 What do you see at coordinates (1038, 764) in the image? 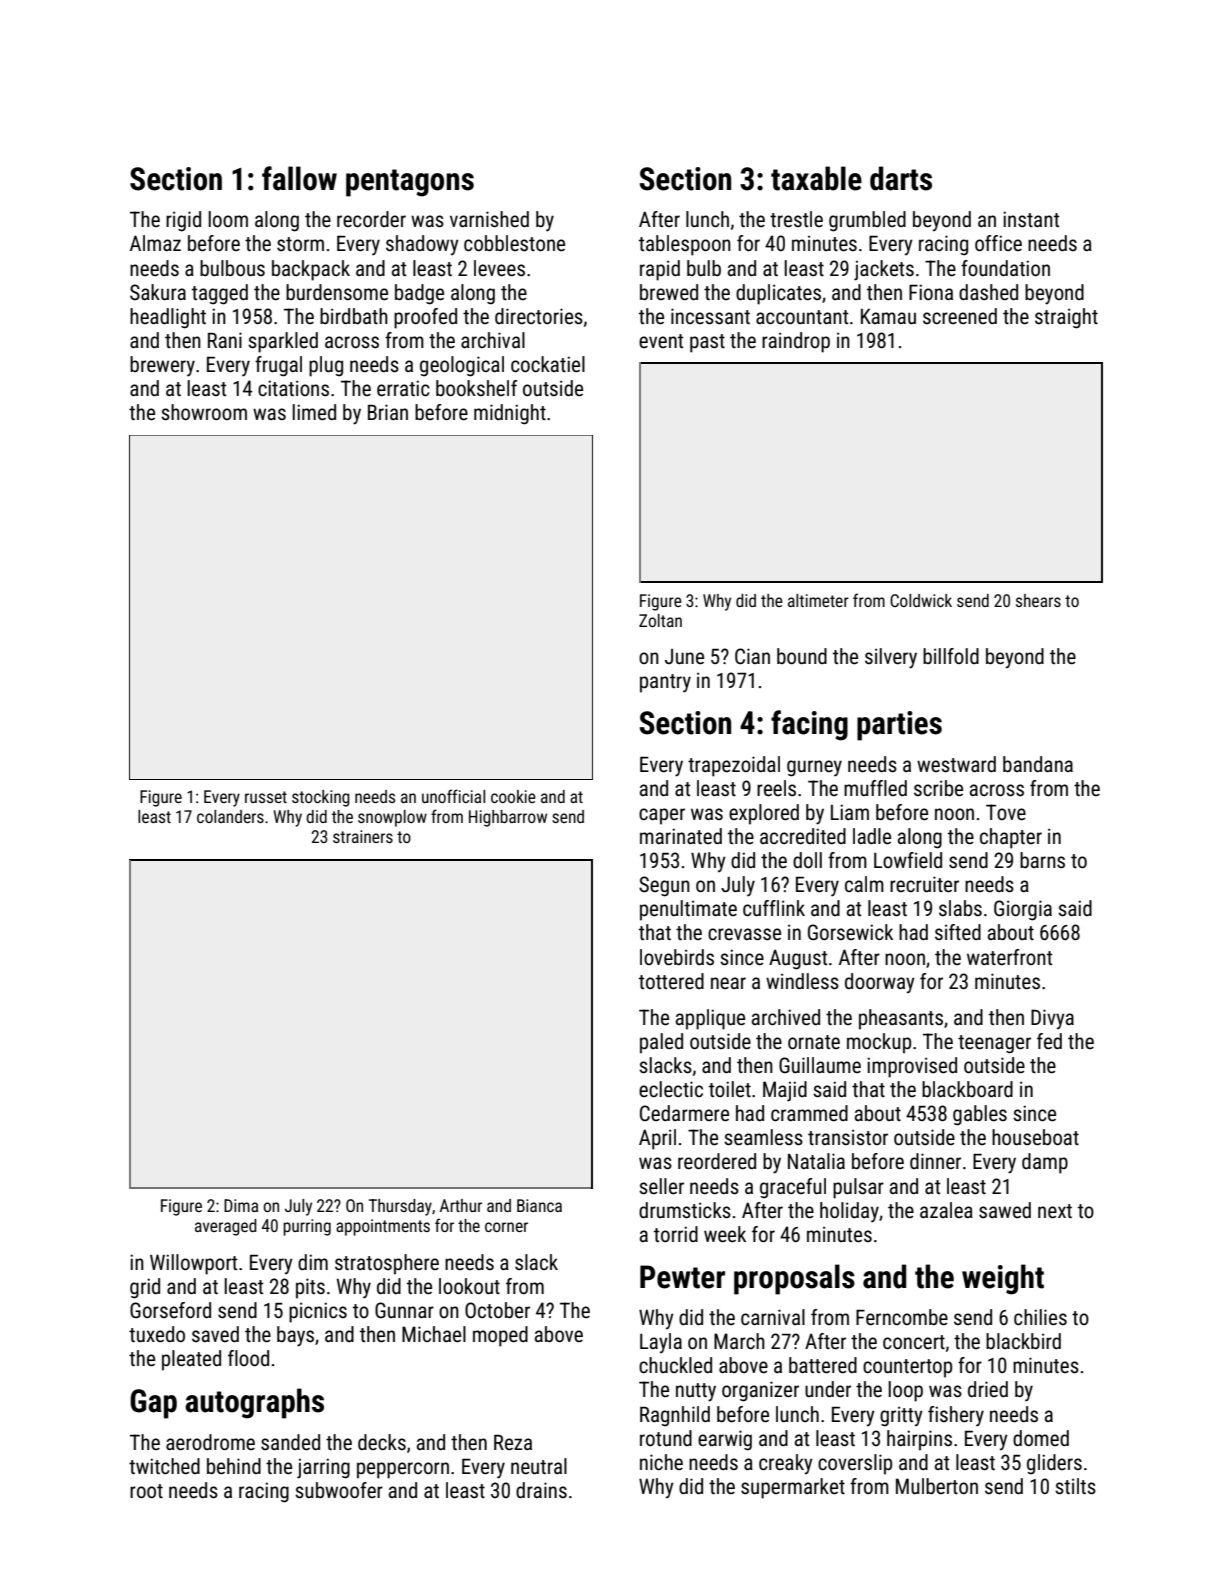
I see `bandana` at bounding box center [1038, 764].
